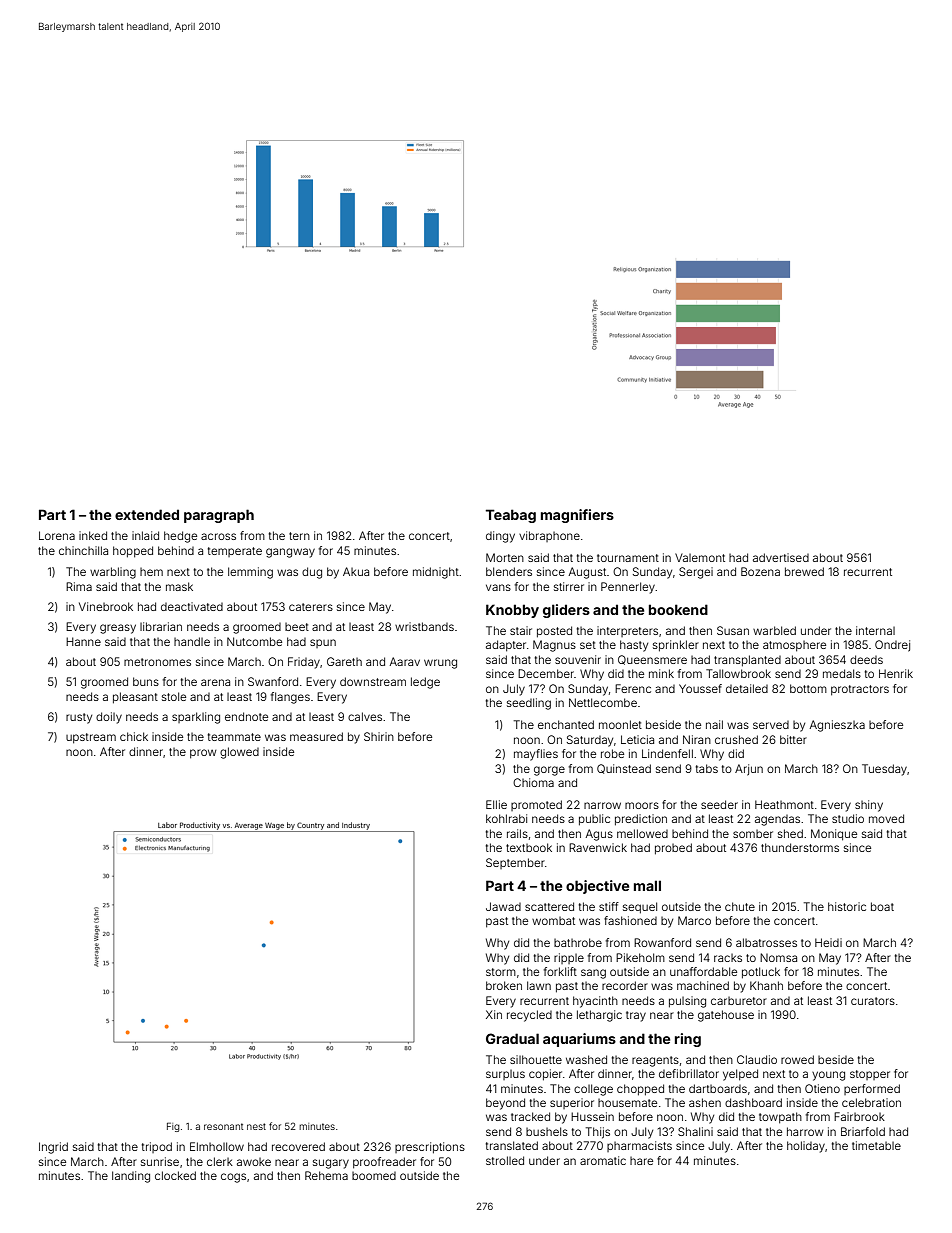  I want to click on warbled, so click(774, 630).
